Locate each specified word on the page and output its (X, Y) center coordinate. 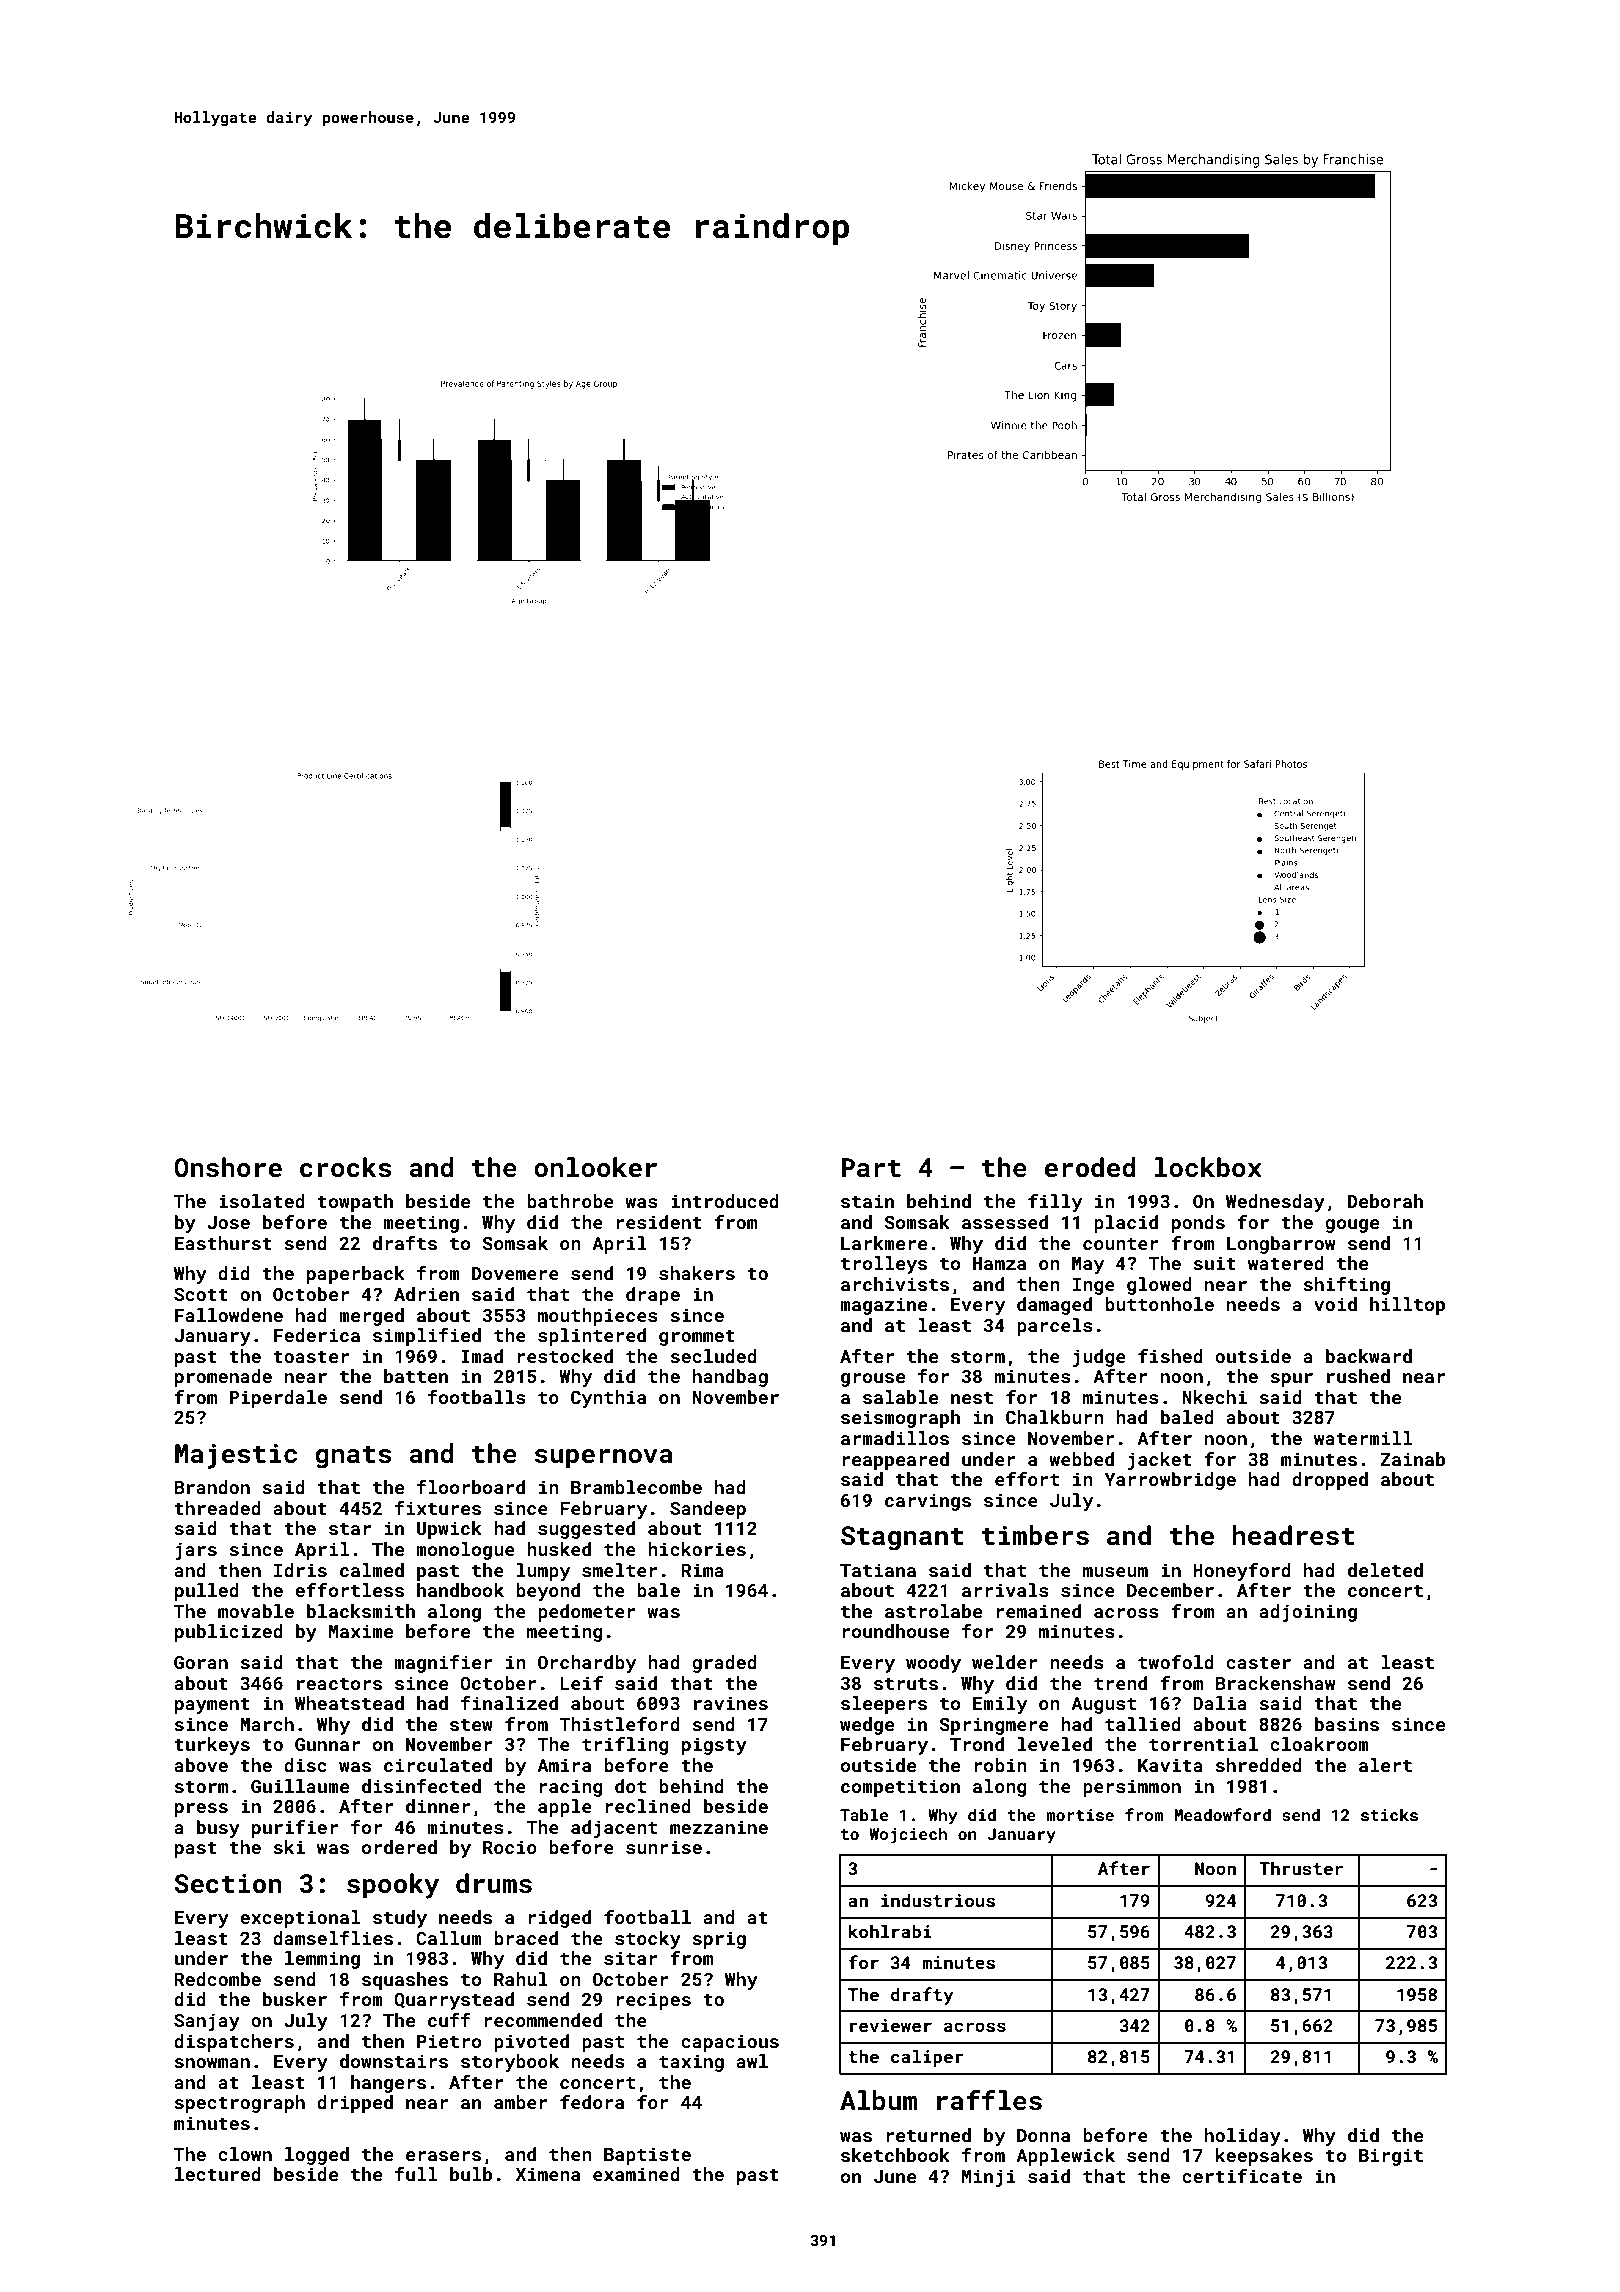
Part (871, 1168)
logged (317, 2156)
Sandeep (708, 1510)
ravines (731, 1703)
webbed (1081, 1459)
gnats (353, 1457)
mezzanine (719, 1827)
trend (1120, 1683)
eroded (1089, 1167)
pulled (207, 1592)
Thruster (1301, 1868)
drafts (405, 1243)
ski (289, 1847)
